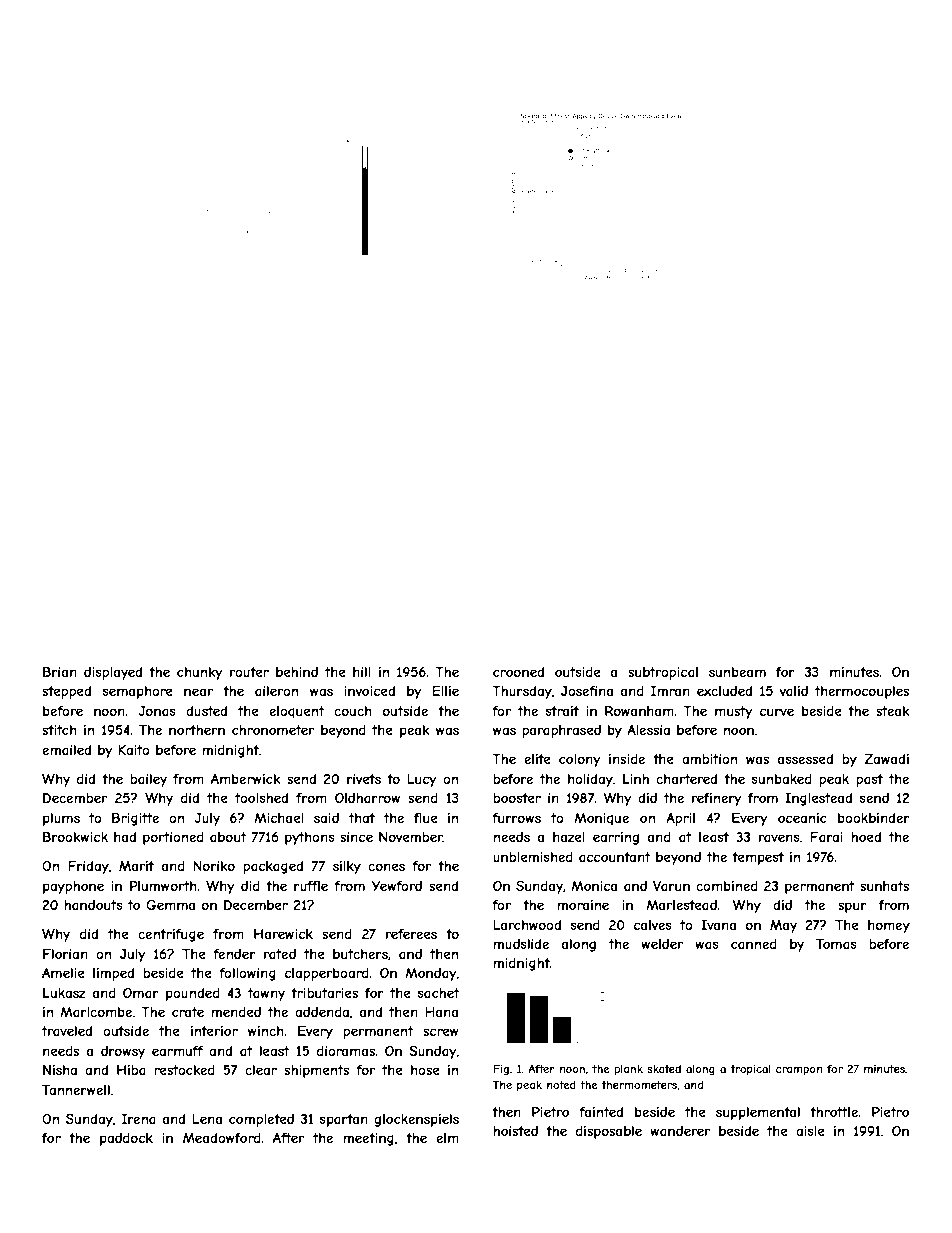  I want to click on Plumworth, so click(163, 885).
